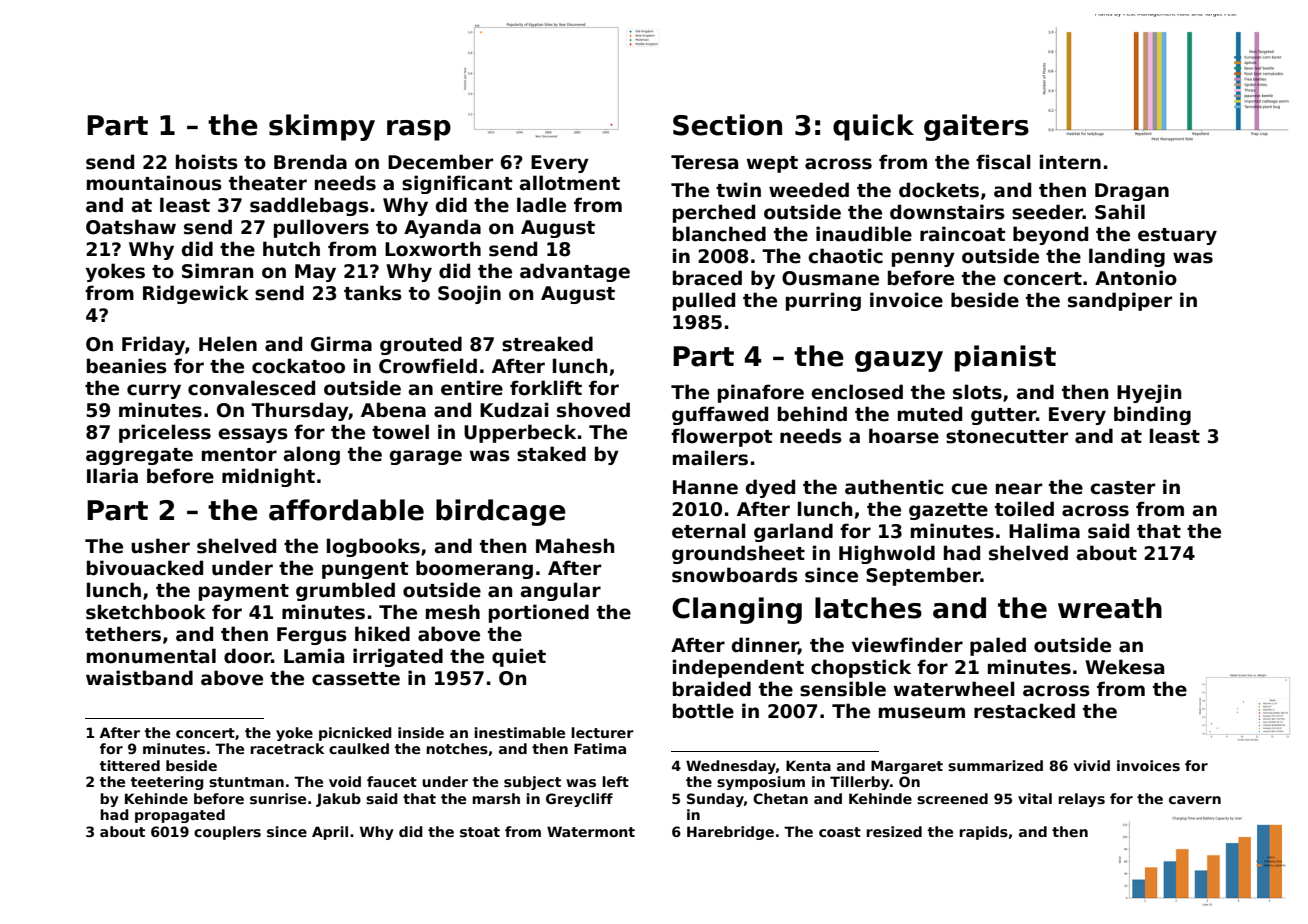  What do you see at coordinates (322, 127) in the screenshot?
I see `skimpy` at bounding box center [322, 127].
